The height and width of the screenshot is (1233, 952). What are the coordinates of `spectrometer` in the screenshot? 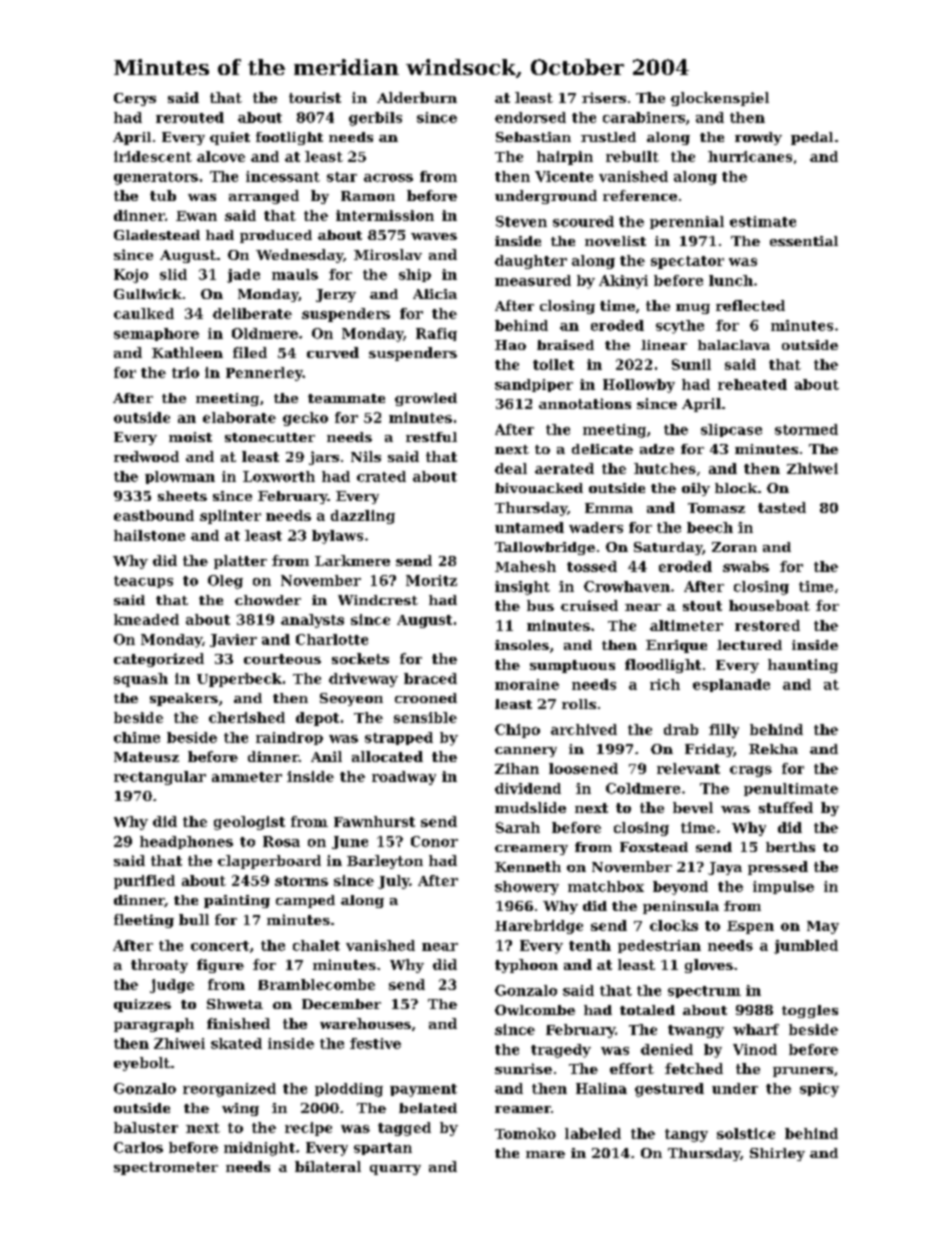 It's located at (166, 1168).
